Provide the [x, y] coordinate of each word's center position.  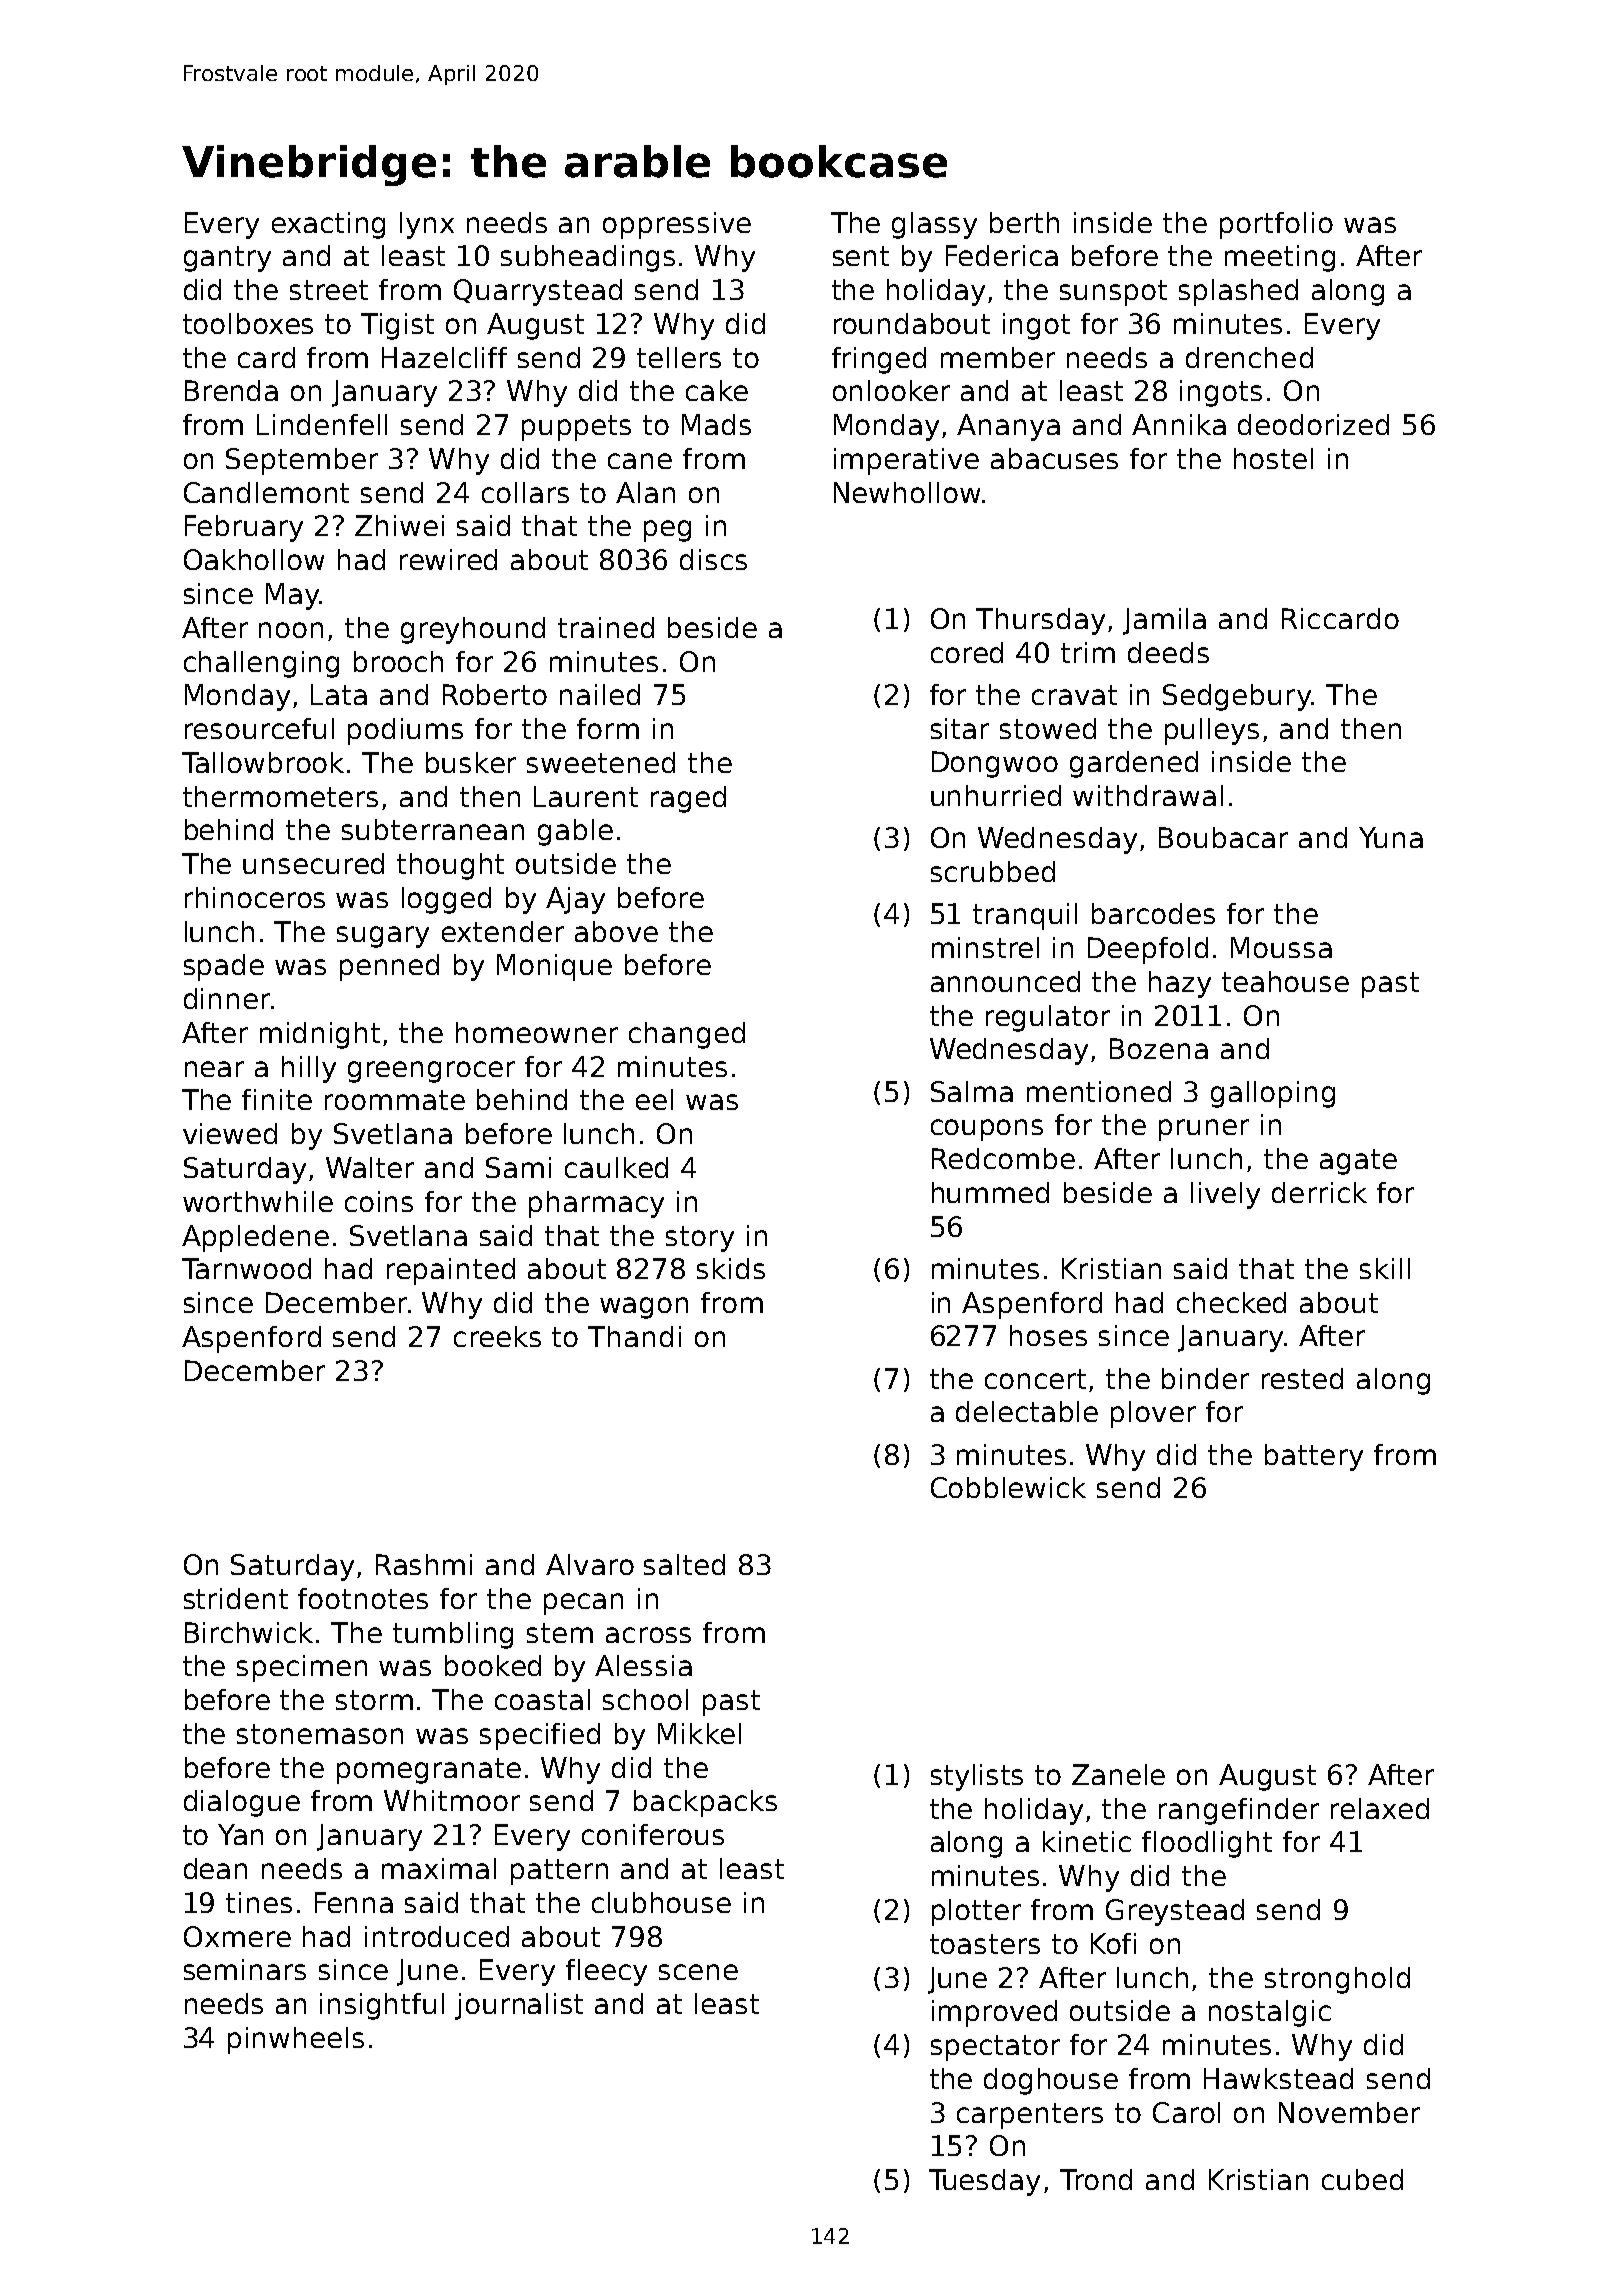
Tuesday [984, 2182]
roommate [395, 1100]
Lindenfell [322, 424]
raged [688, 799]
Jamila [1164, 621]
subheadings [588, 258]
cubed [1362, 2179]
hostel [1273, 458]
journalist [519, 2006]
